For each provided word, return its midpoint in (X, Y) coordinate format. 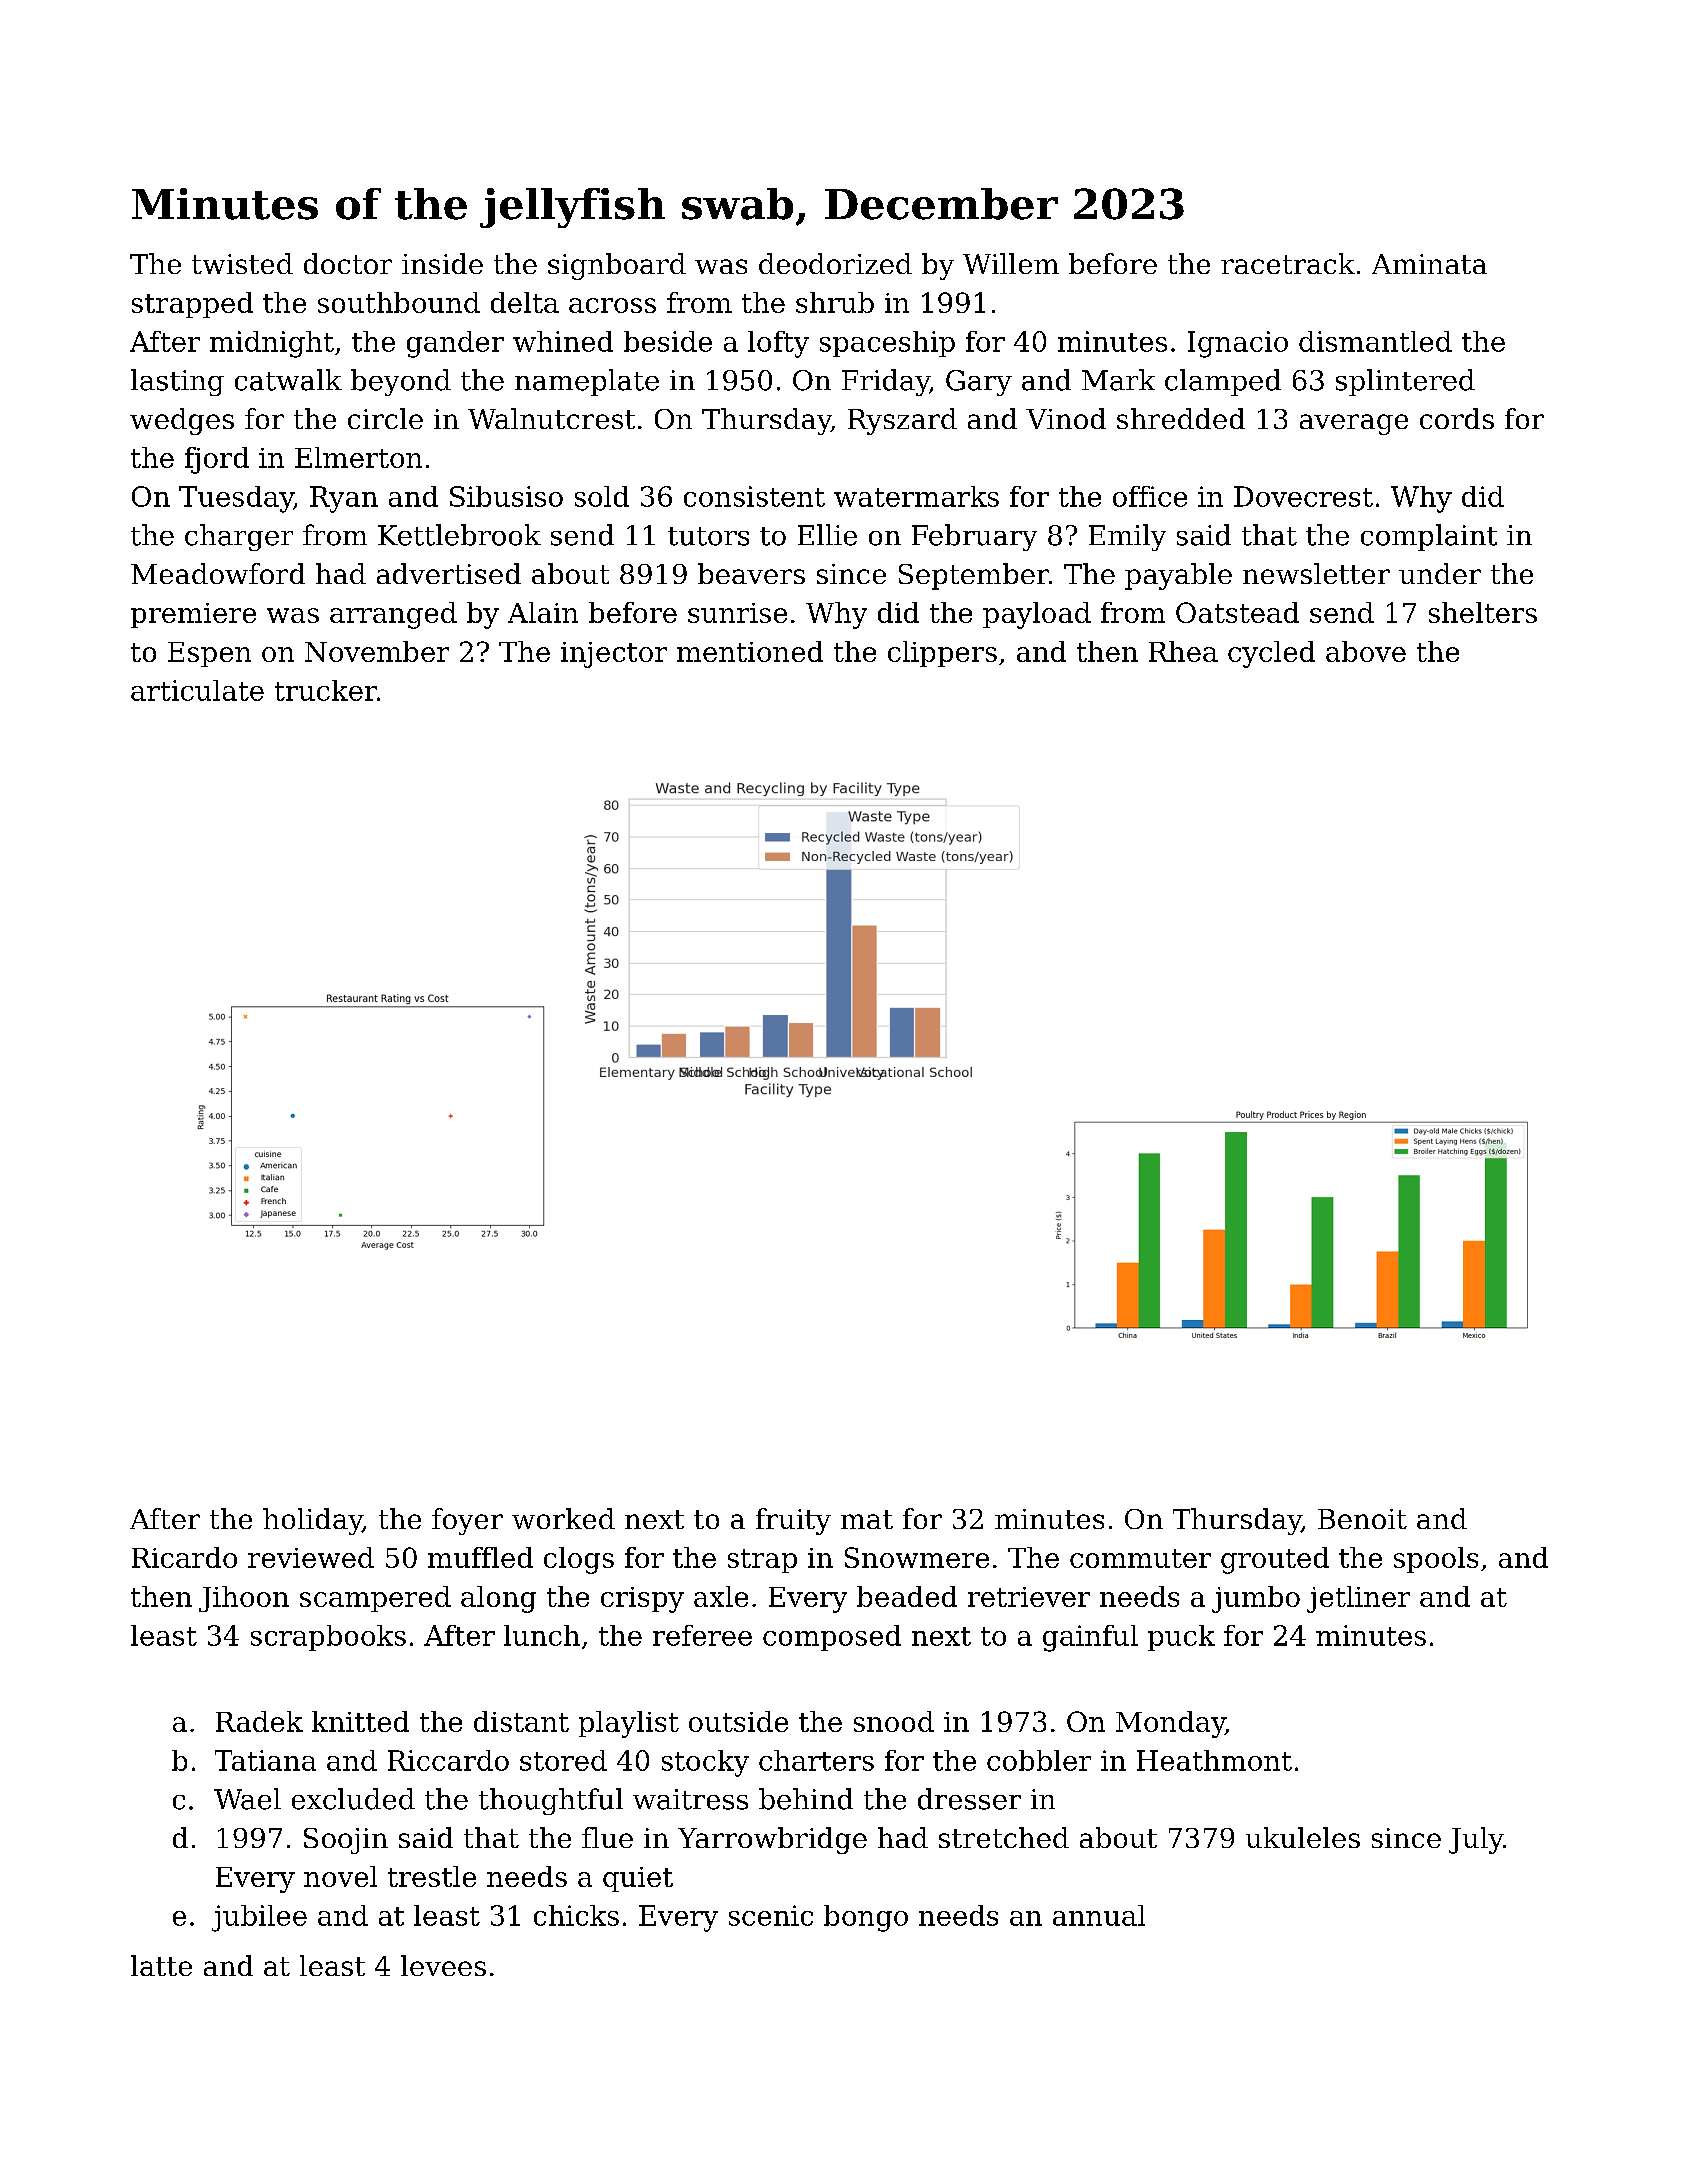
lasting (177, 382)
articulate (197, 690)
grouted (1275, 1560)
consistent (754, 496)
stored (563, 1760)
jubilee (259, 1918)
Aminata (1429, 264)
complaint (1429, 537)
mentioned (750, 651)
